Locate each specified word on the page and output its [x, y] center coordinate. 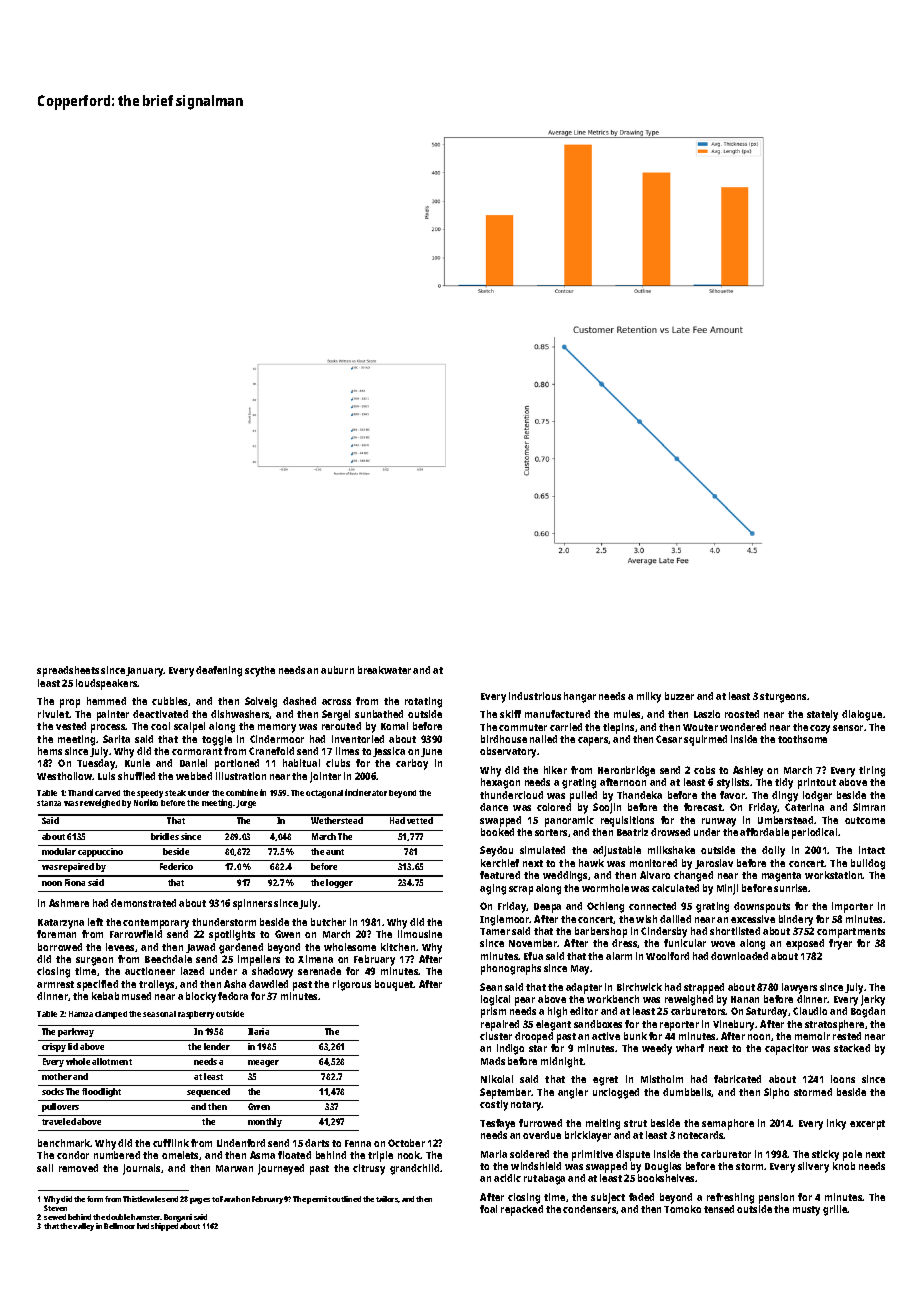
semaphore [728, 1124]
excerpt [867, 1125]
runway [719, 822]
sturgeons [783, 698]
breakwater [384, 670]
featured [500, 875]
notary [526, 1106]
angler [573, 1093]
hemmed [106, 701]
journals [141, 1169]
